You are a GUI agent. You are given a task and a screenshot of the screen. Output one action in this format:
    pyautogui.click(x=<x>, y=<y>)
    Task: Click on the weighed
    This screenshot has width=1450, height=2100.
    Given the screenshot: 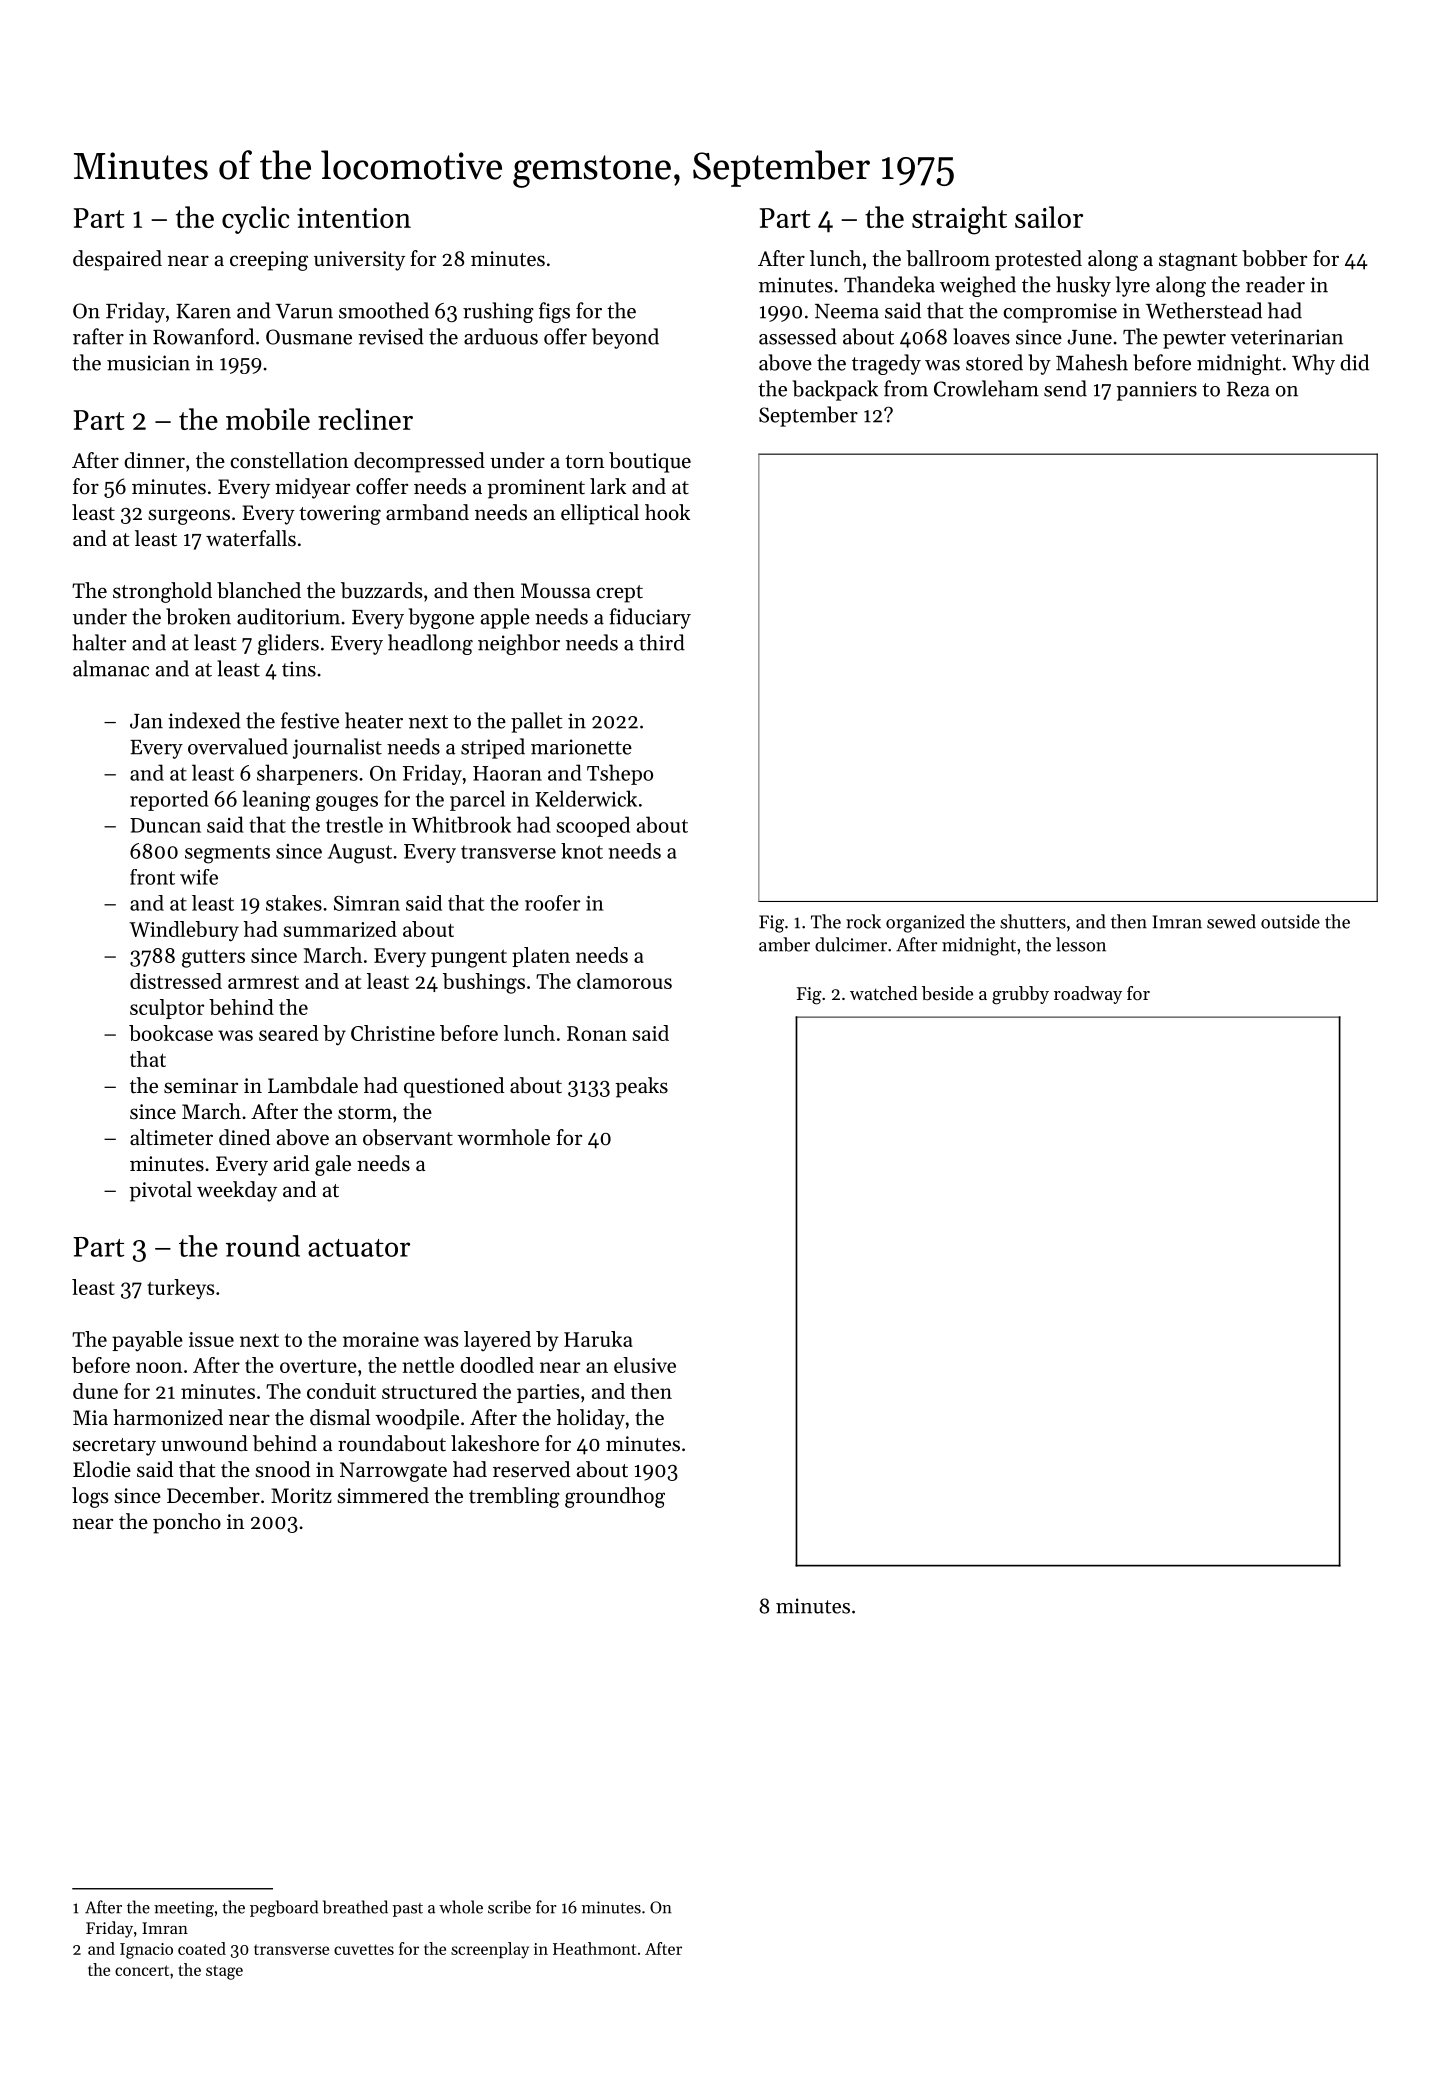 What is the action you would take?
    pyautogui.click(x=978, y=286)
